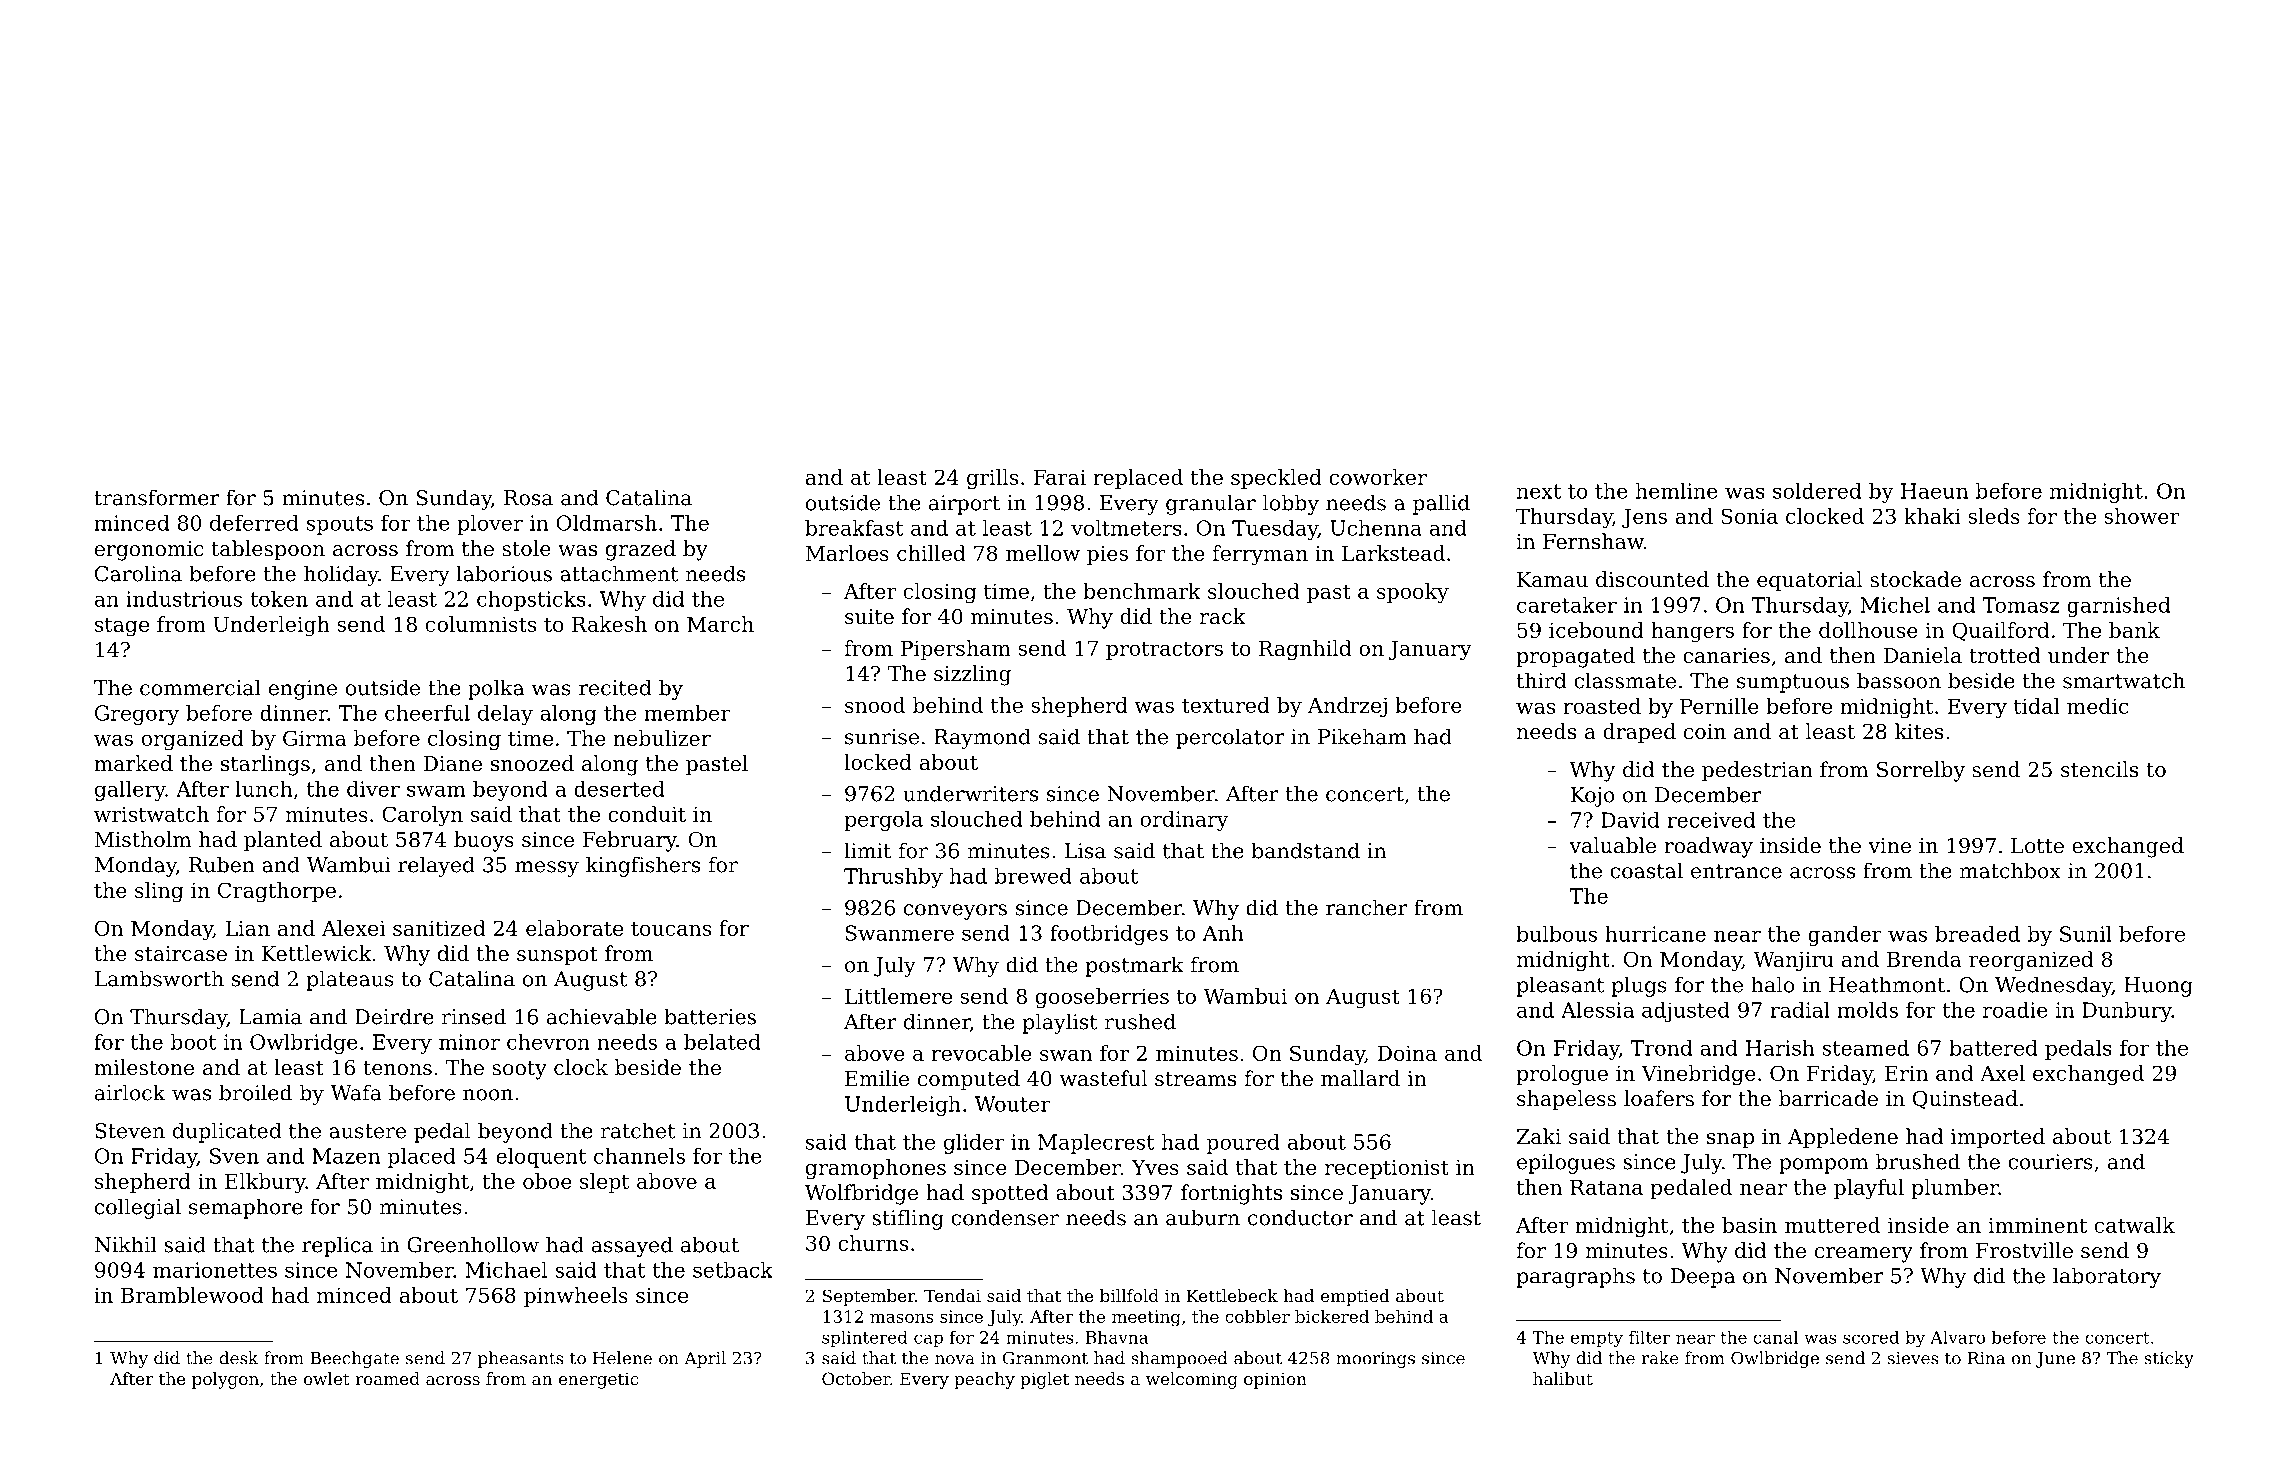 Image resolution: width=2290 pixels, height=1482 pixels. Describe the element at coordinates (1998, 1138) in the page. I see `imported` at that location.
